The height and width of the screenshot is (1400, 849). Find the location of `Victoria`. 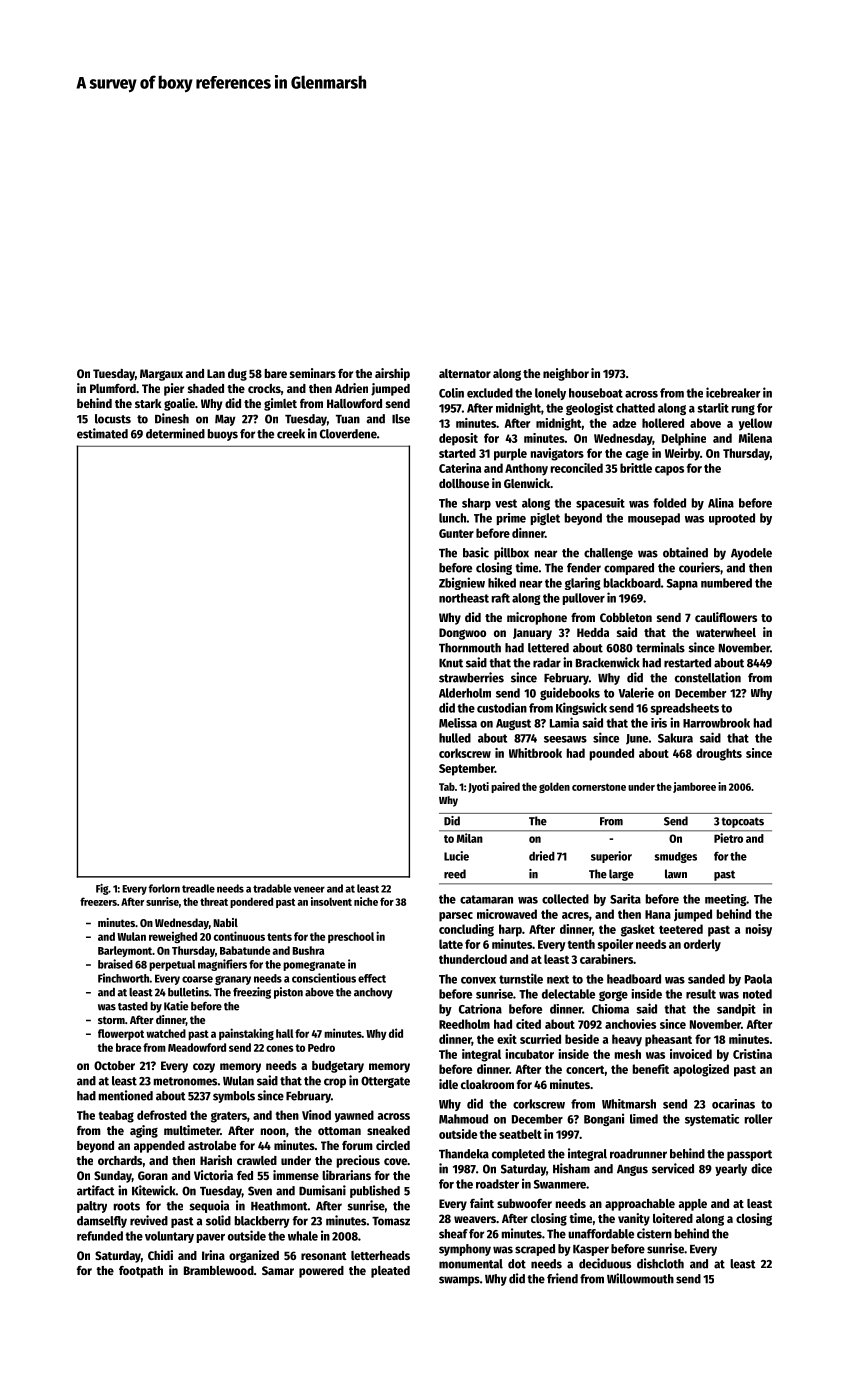

Victoria is located at coordinates (213, 1175).
